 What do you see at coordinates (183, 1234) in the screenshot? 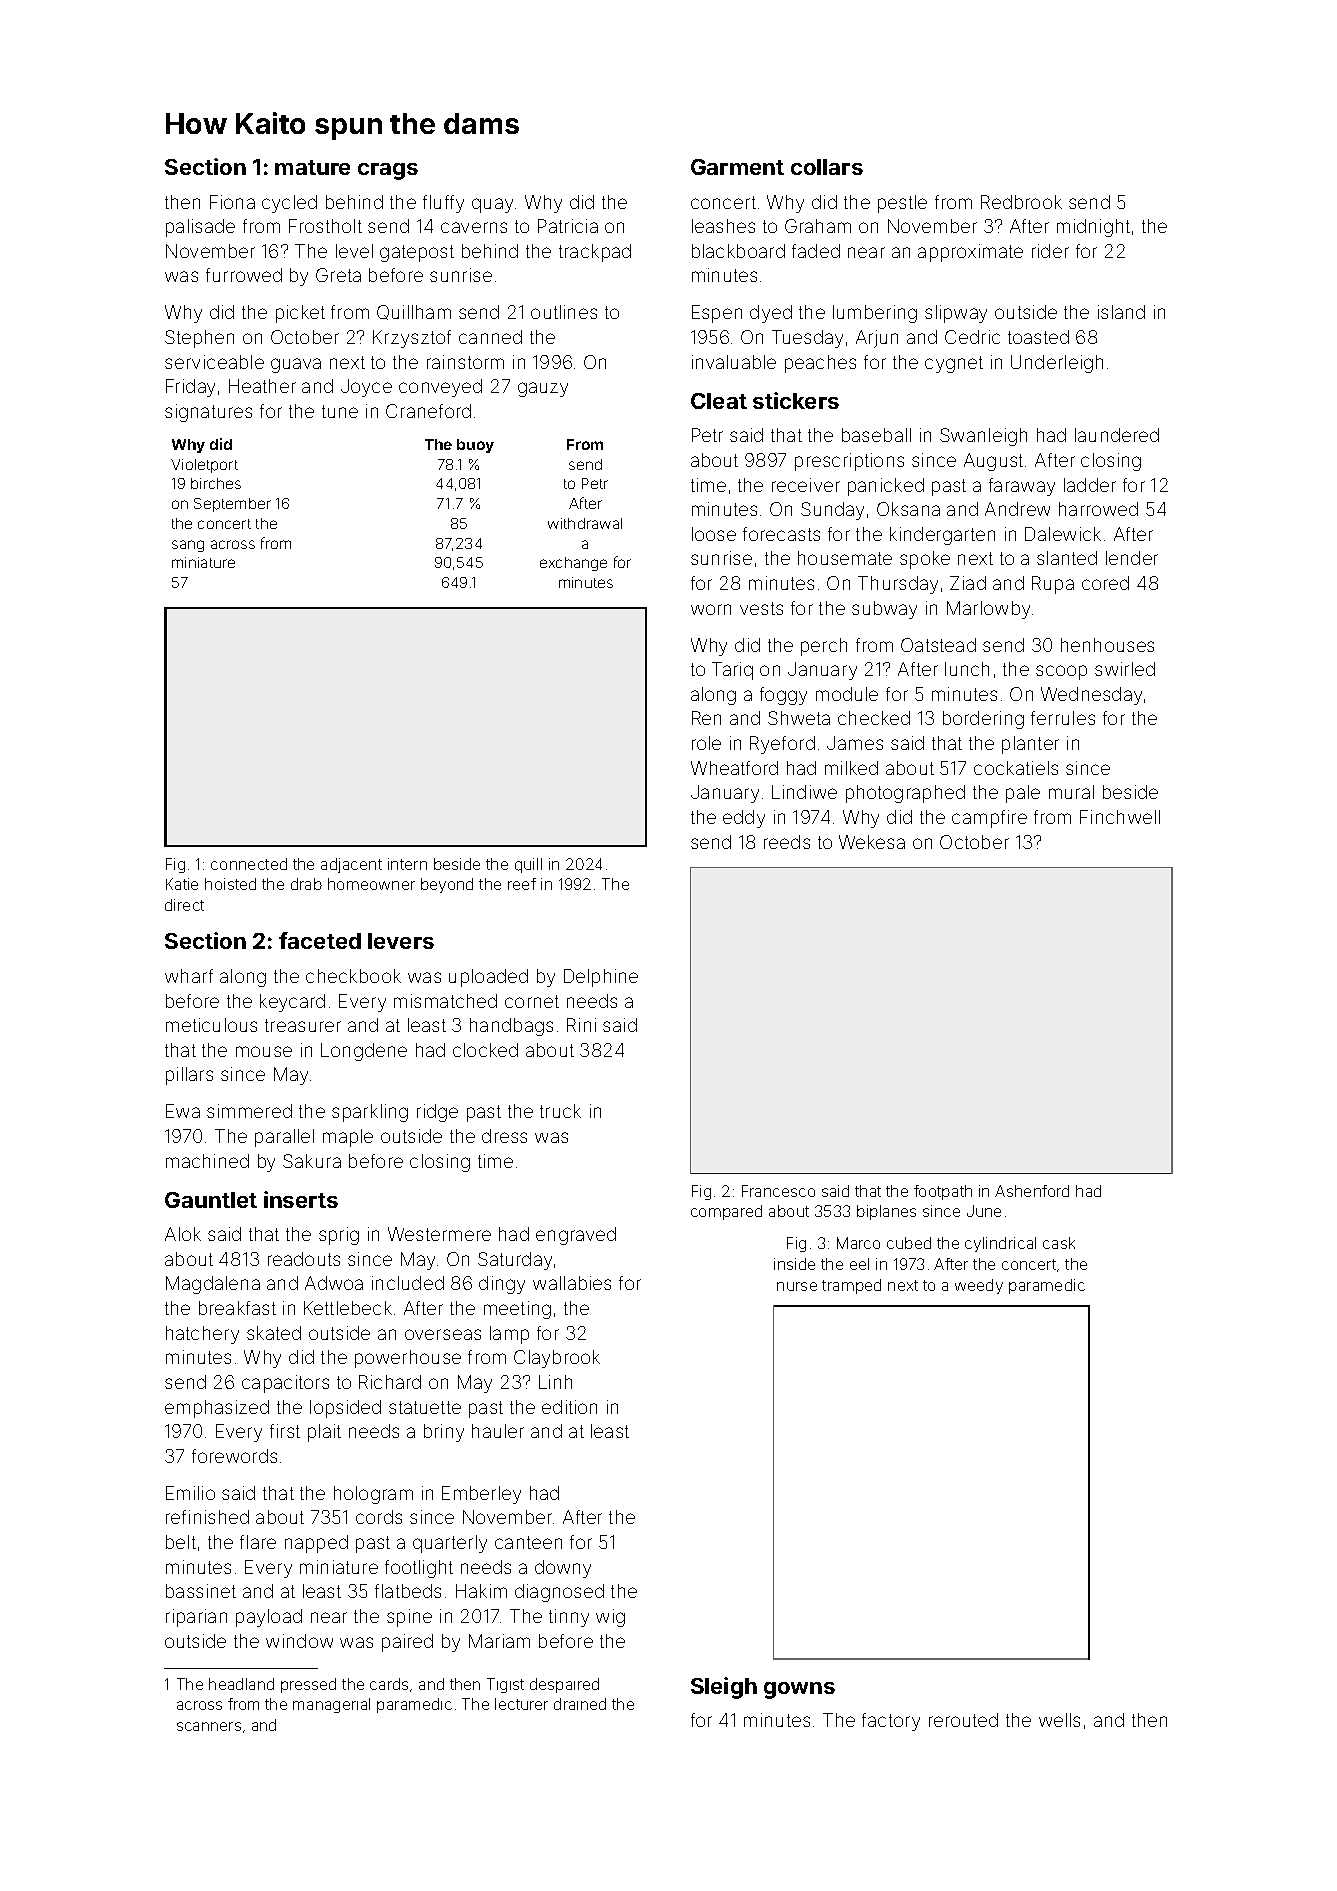
I see `Alok` at bounding box center [183, 1234].
